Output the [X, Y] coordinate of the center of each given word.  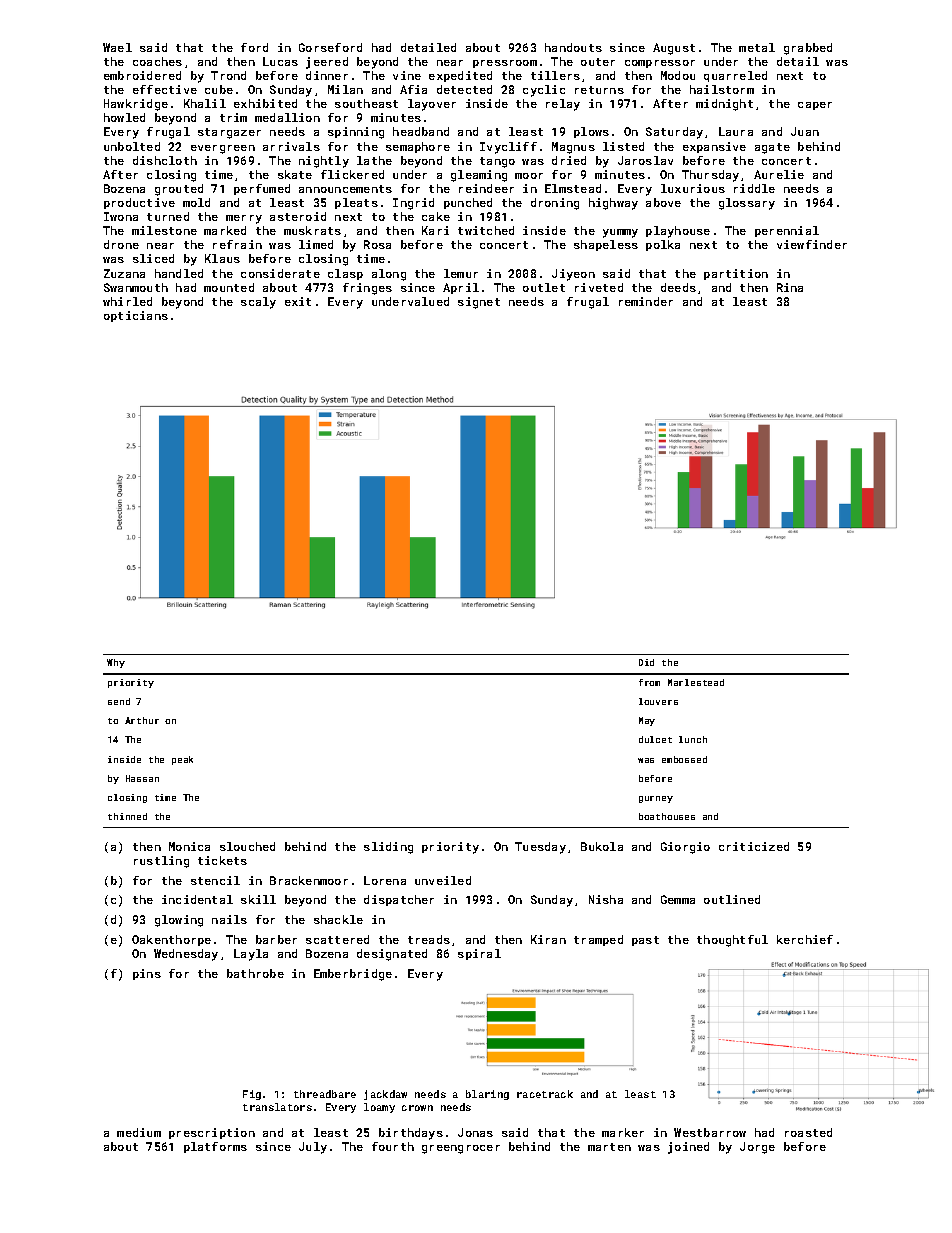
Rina [790, 287]
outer [598, 62]
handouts [573, 47]
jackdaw [385, 1095]
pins [147, 974]
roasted [808, 1132]
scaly [258, 303]
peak [182, 760]
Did [646, 662]
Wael [117, 47]
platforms [215, 1147]
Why [116, 663]
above [663, 202]
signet [479, 303]
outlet [544, 287]
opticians [136, 316]
